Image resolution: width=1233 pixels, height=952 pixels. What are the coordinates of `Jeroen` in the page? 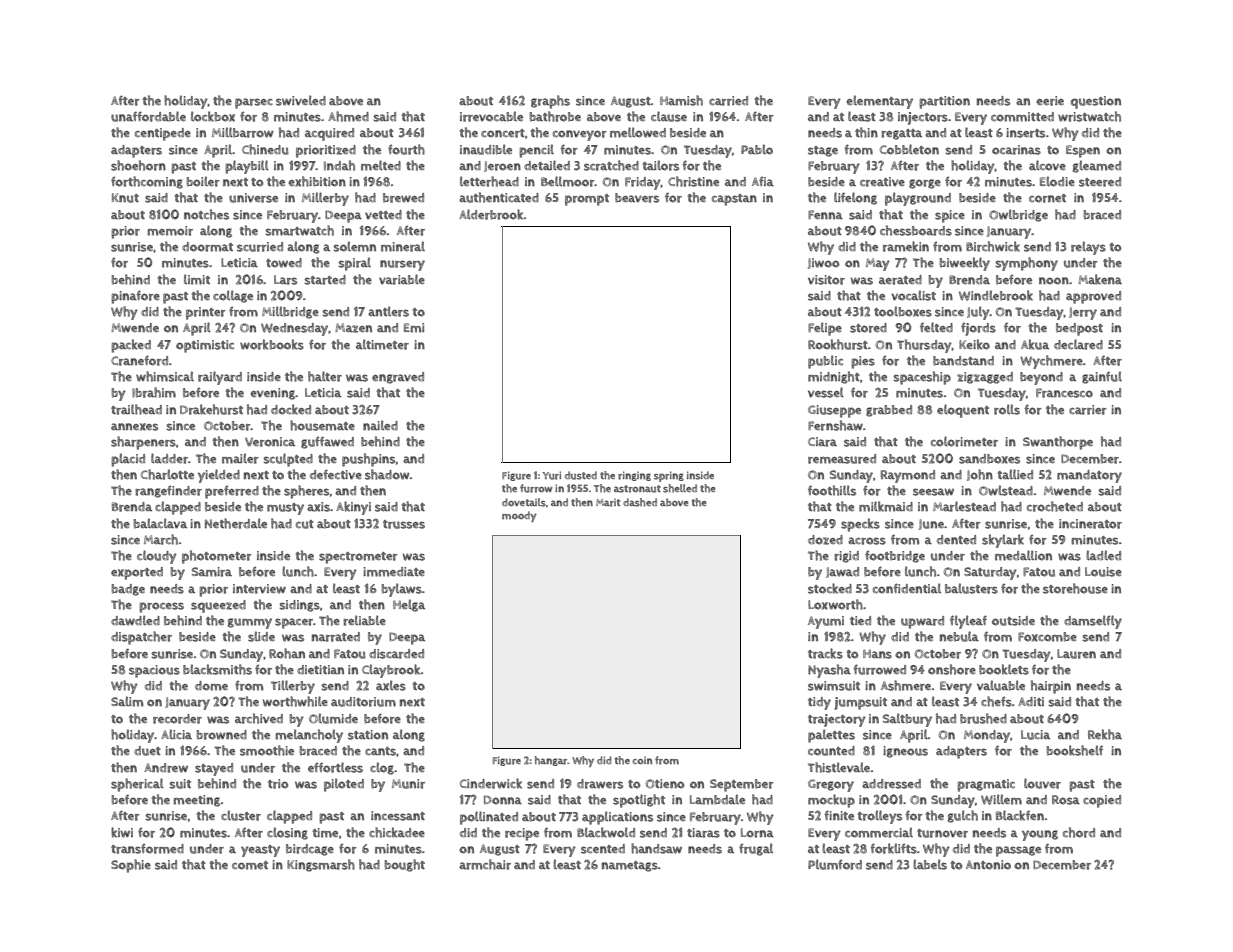 It's located at (502, 166).
